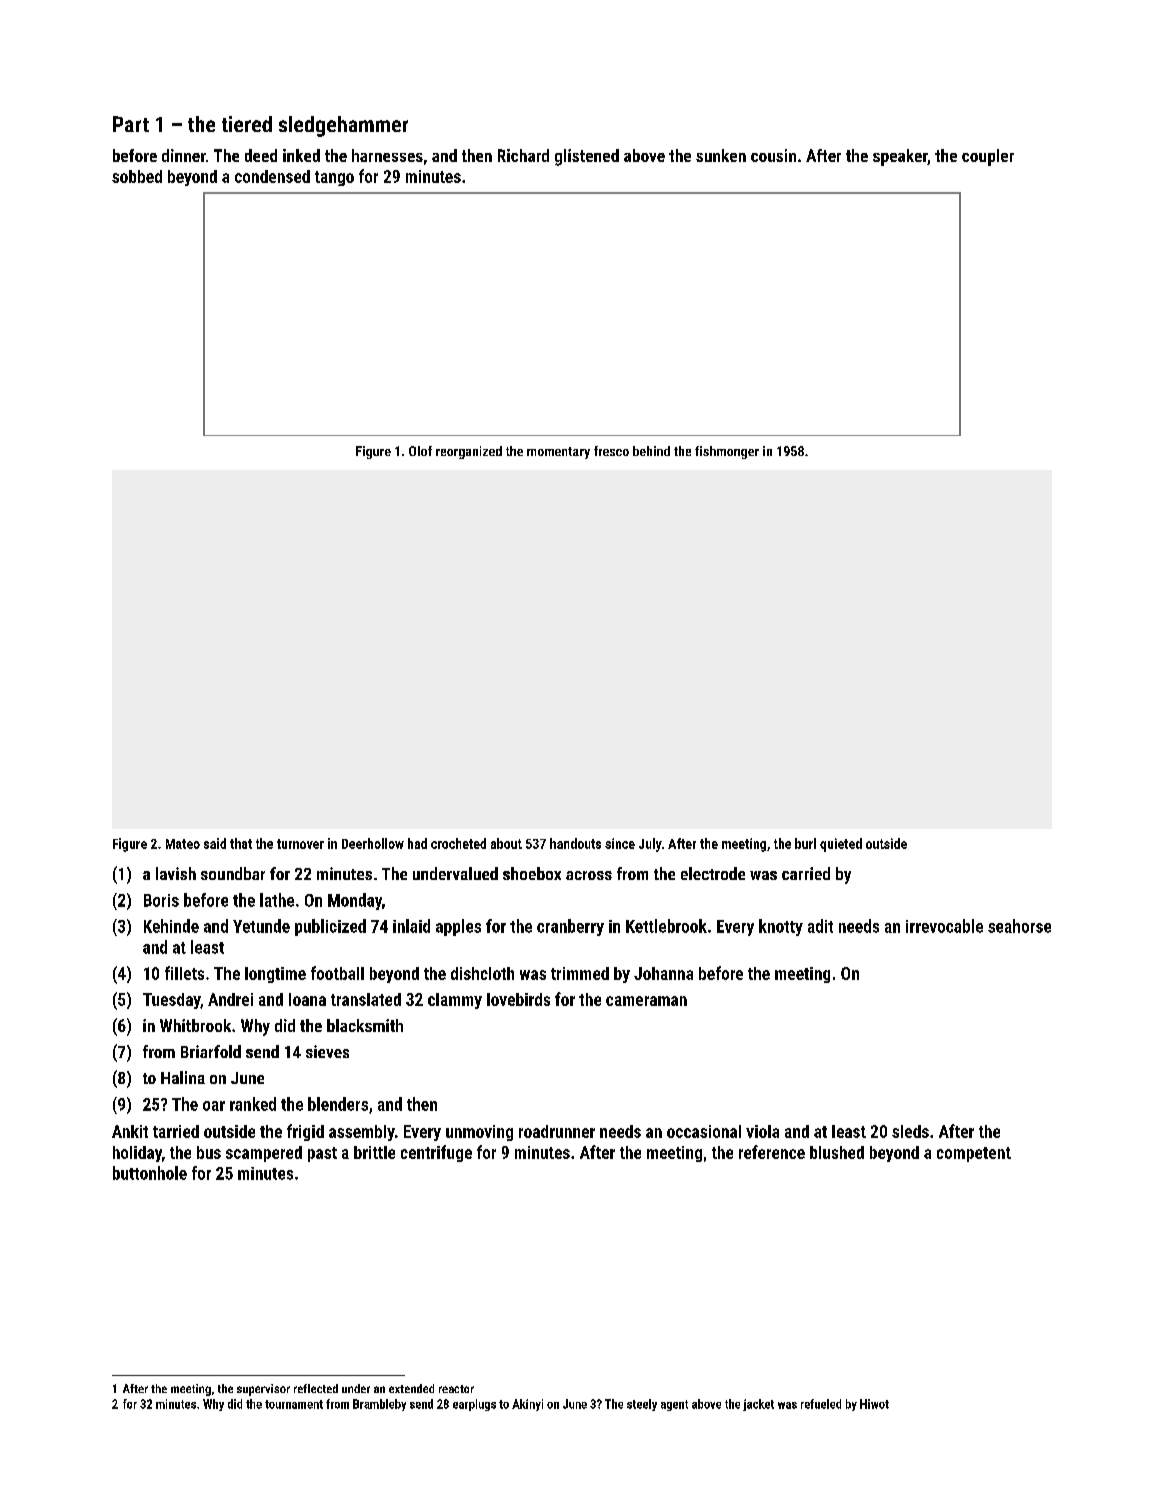 This screenshot has height=1506, width=1164. Describe the element at coordinates (727, 452) in the screenshot. I see `fishmonger` at that location.
